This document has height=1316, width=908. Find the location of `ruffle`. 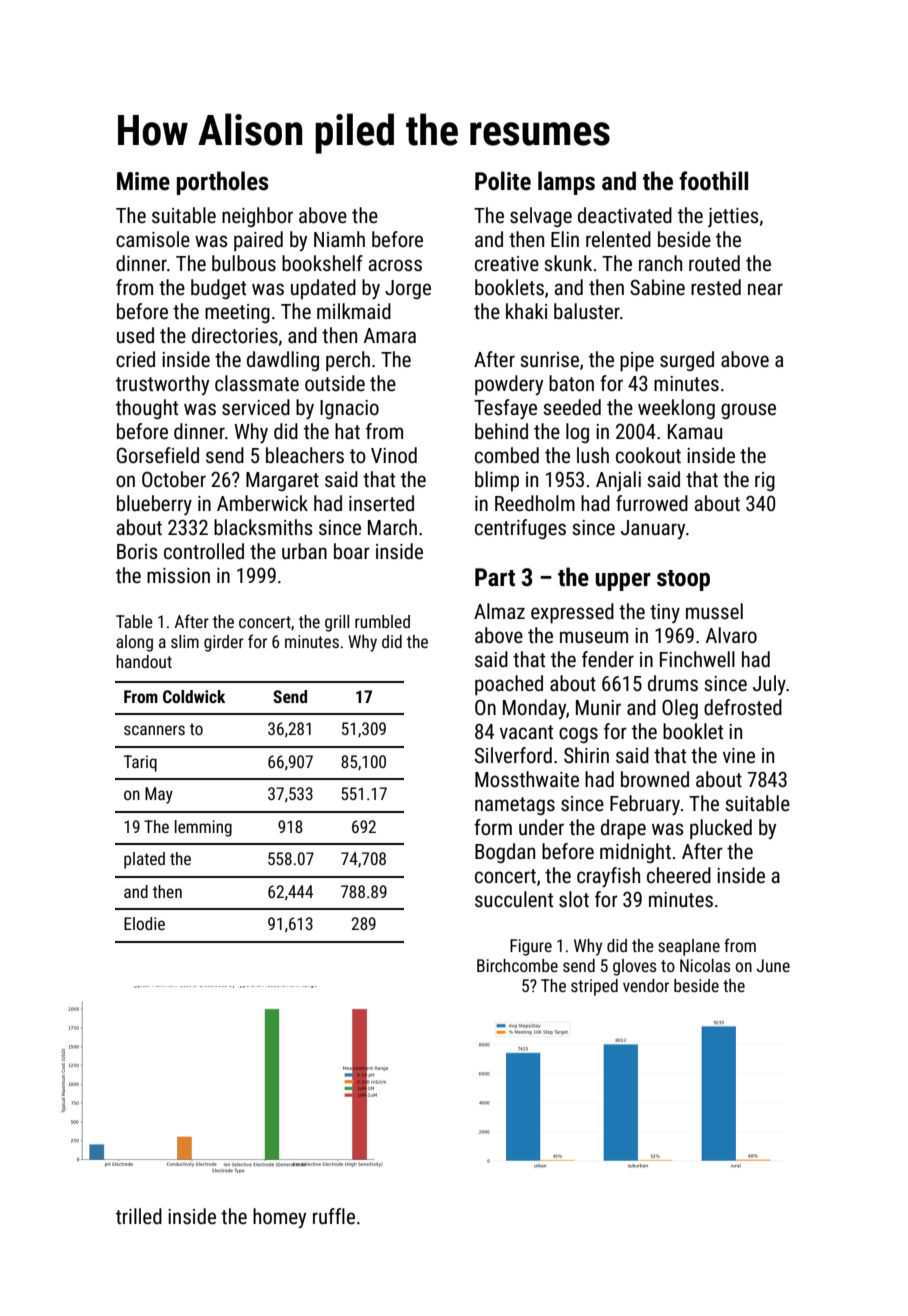

ruffle is located at coordinates (334, 1216).
